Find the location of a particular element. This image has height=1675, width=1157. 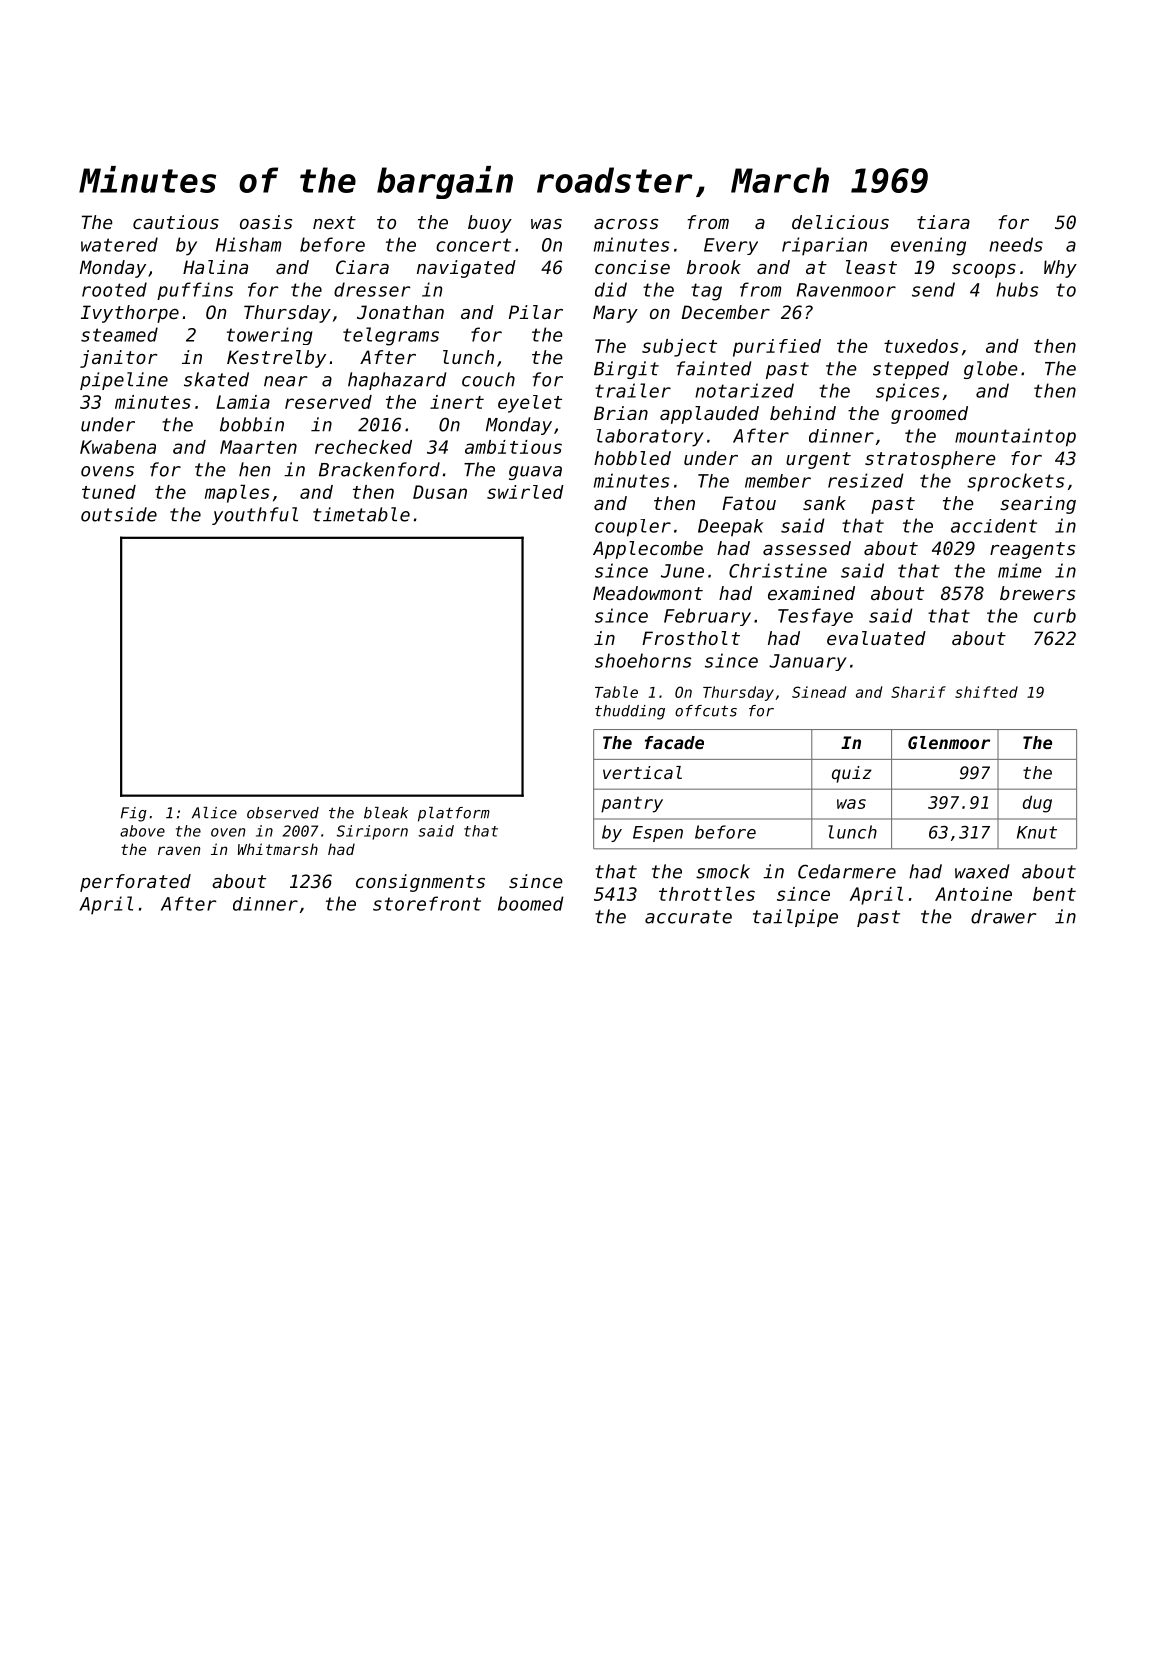

Fig is located at coordinates (134, 814).
